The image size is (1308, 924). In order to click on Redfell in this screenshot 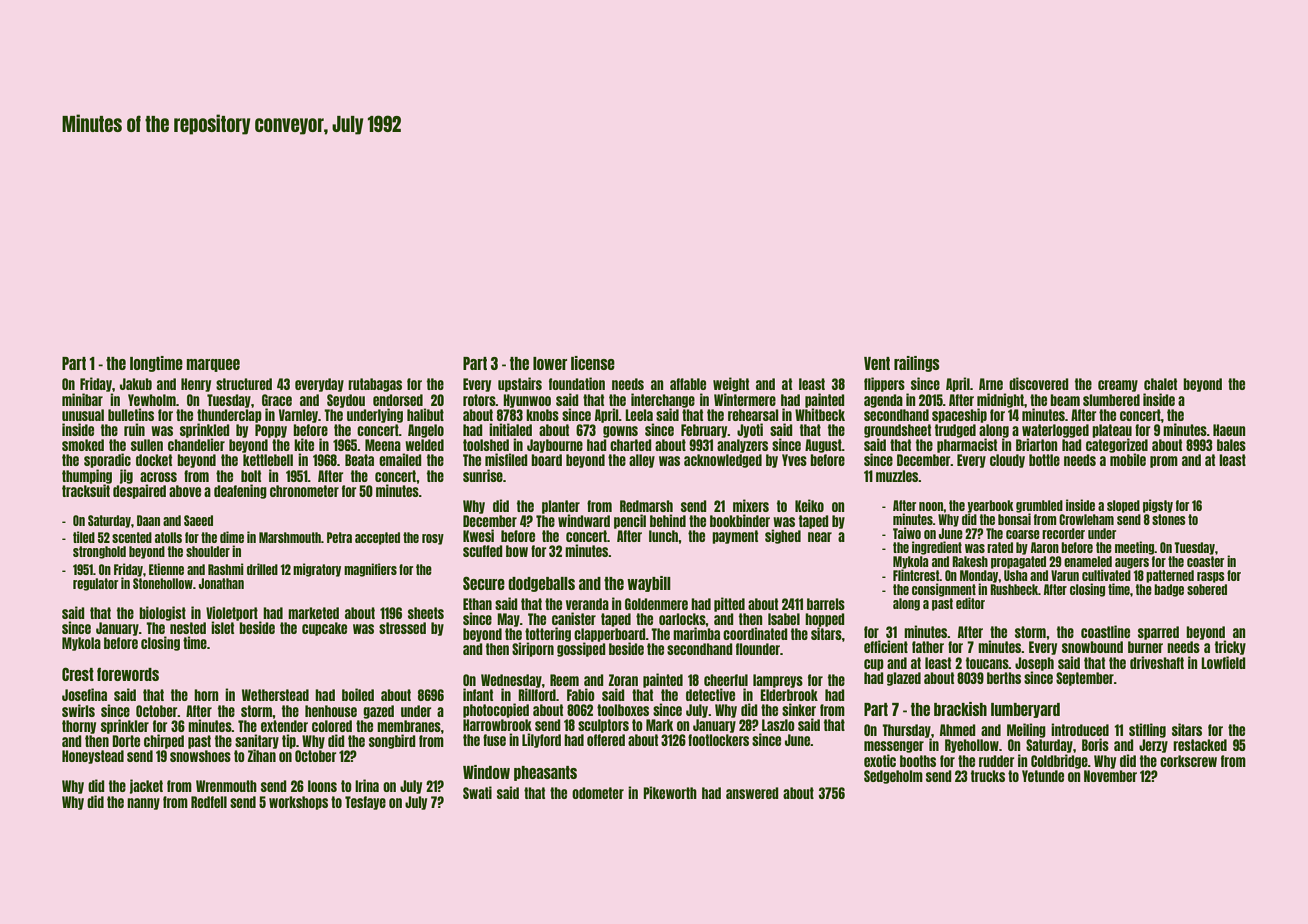, I will do `click(209, 802)`.
